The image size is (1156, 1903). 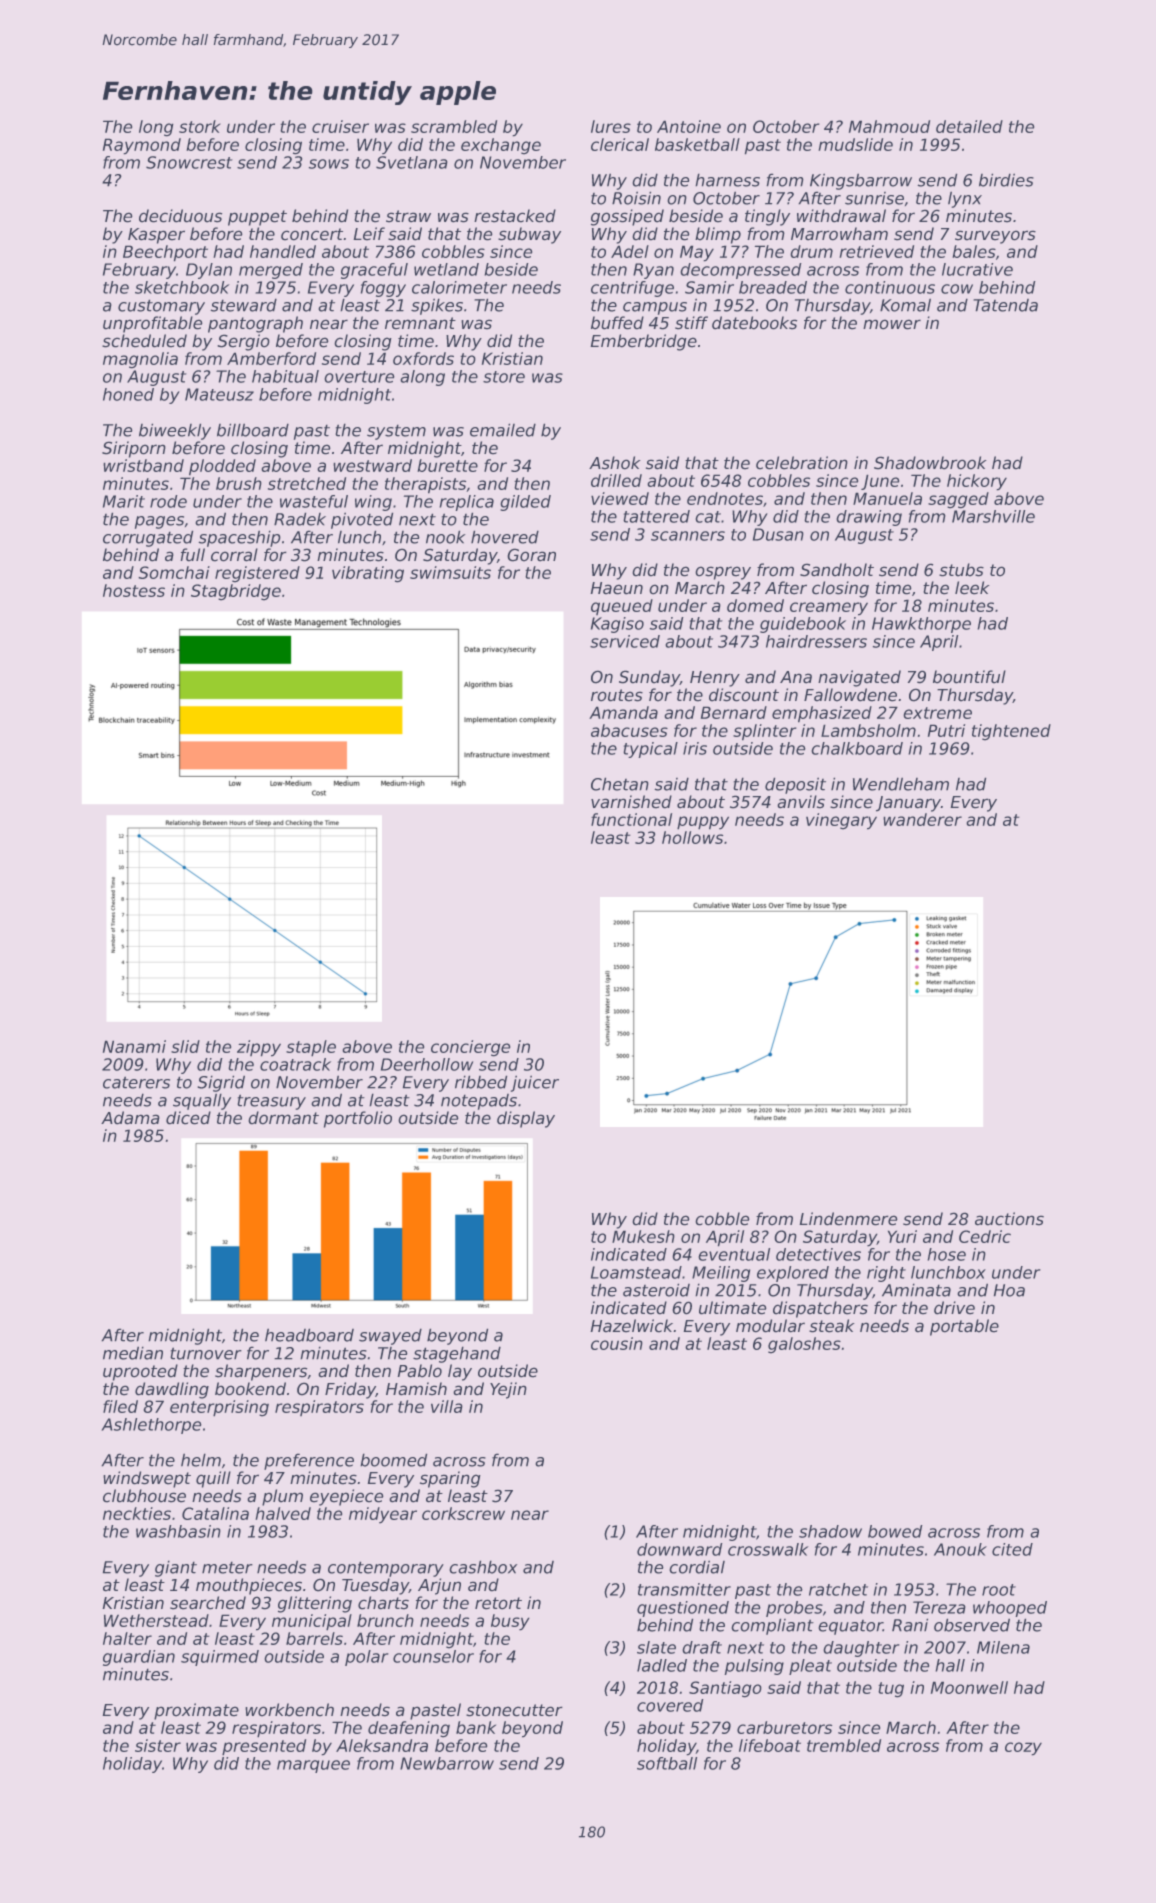 What do you see at coordinates (969, 126) in the document?
I see `detailed` at bounding box center [969, 126].
